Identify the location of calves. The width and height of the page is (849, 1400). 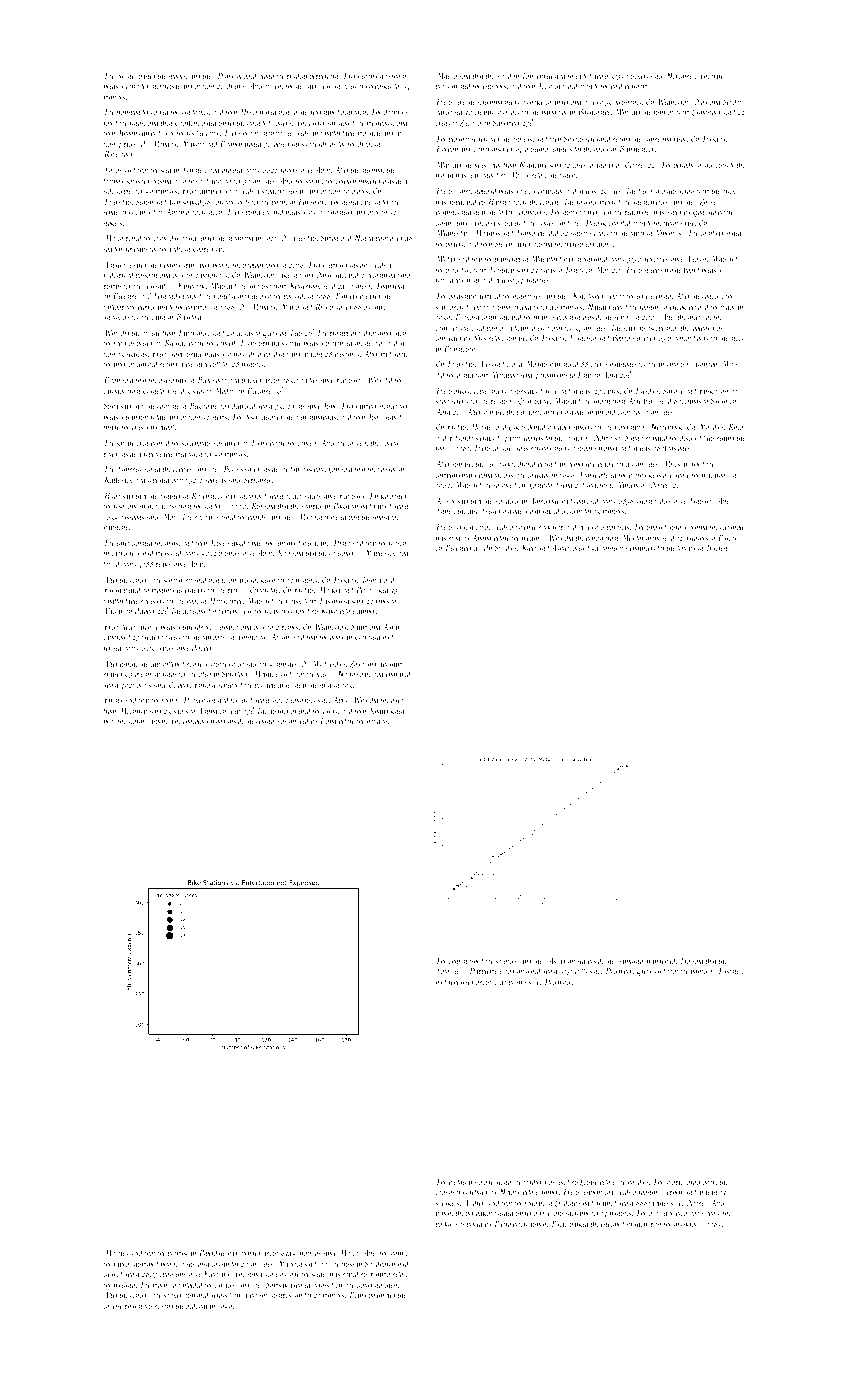
(611, 390).
